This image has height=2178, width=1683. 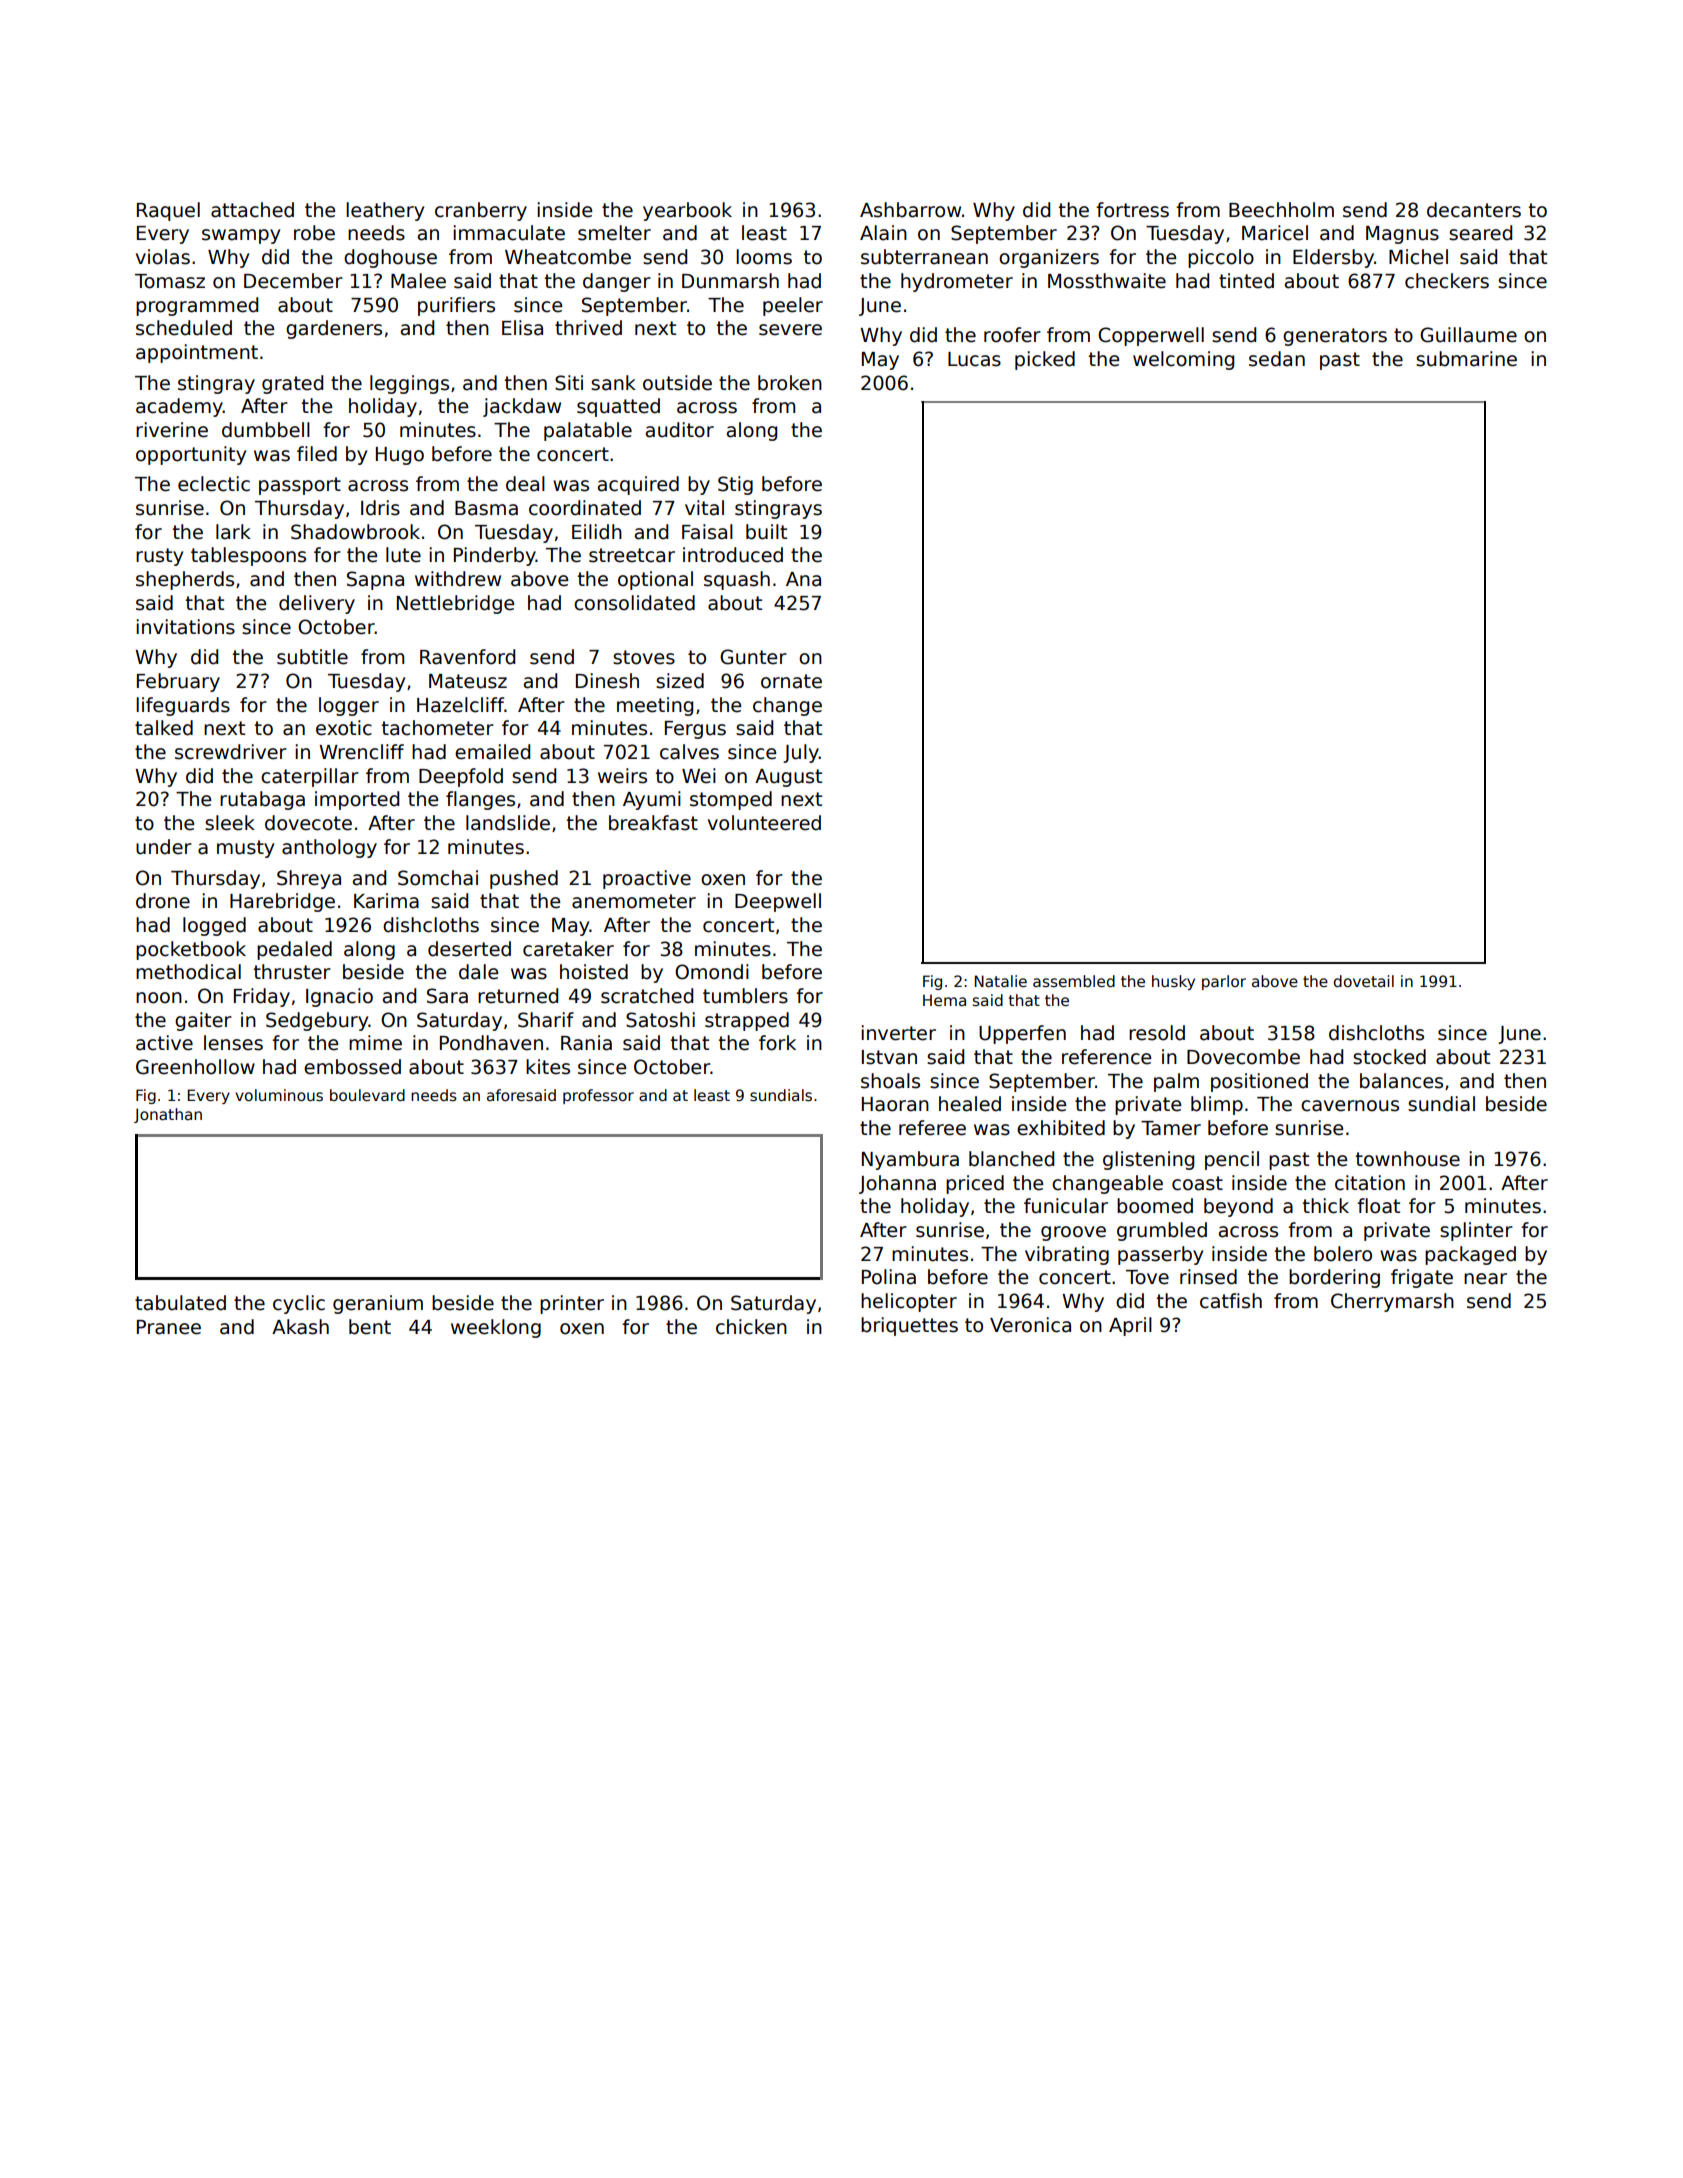 What do you see at coordinates (1130, 1326) in the image?
I see `April` at bounding box center [1130, 1326].
